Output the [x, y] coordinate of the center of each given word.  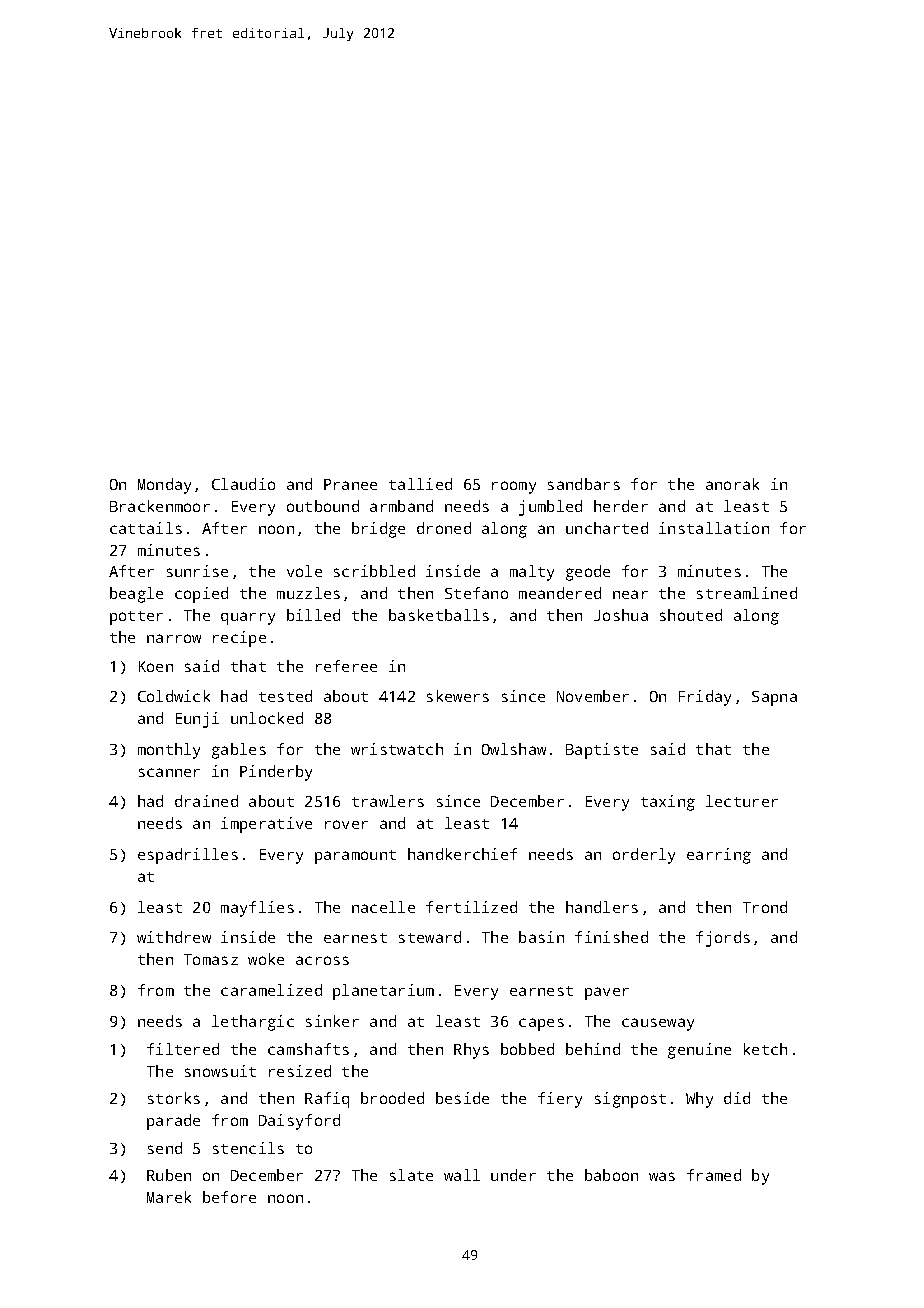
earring [719, 856]
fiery [560, 1100]
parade [173, 1122]
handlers [602, 907]
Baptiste [602, 751]
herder [621, 506]
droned [444, 528]
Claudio [243, 484]
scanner [169, 772]
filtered [183, 1049]
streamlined [747, 593]
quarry [248, 618]
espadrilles [188, 856]
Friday [705, 698]
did [737, 1098]
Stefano [476, 593]
